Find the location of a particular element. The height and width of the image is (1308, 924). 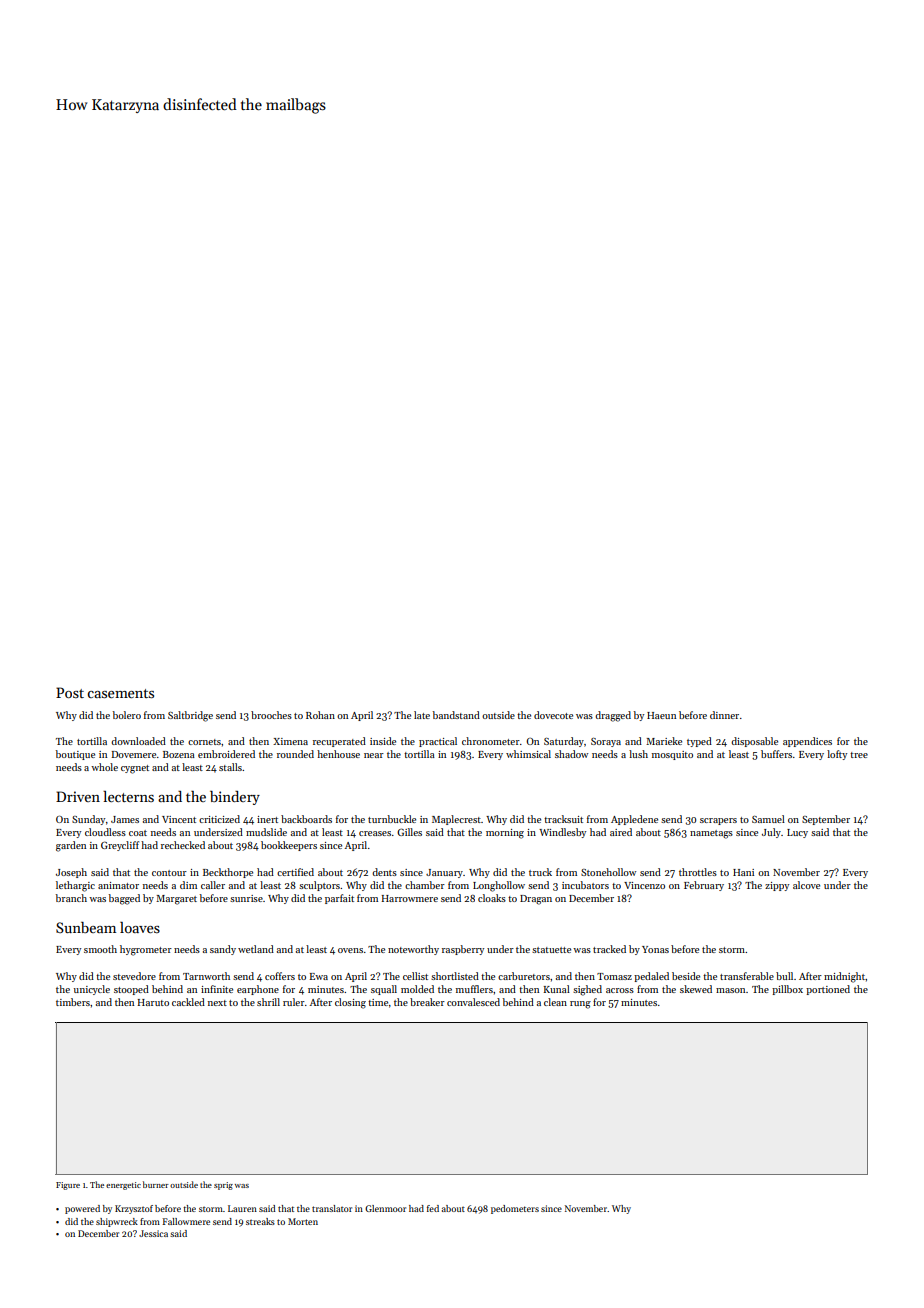

dovecote is located at coordinates (553, 715).
